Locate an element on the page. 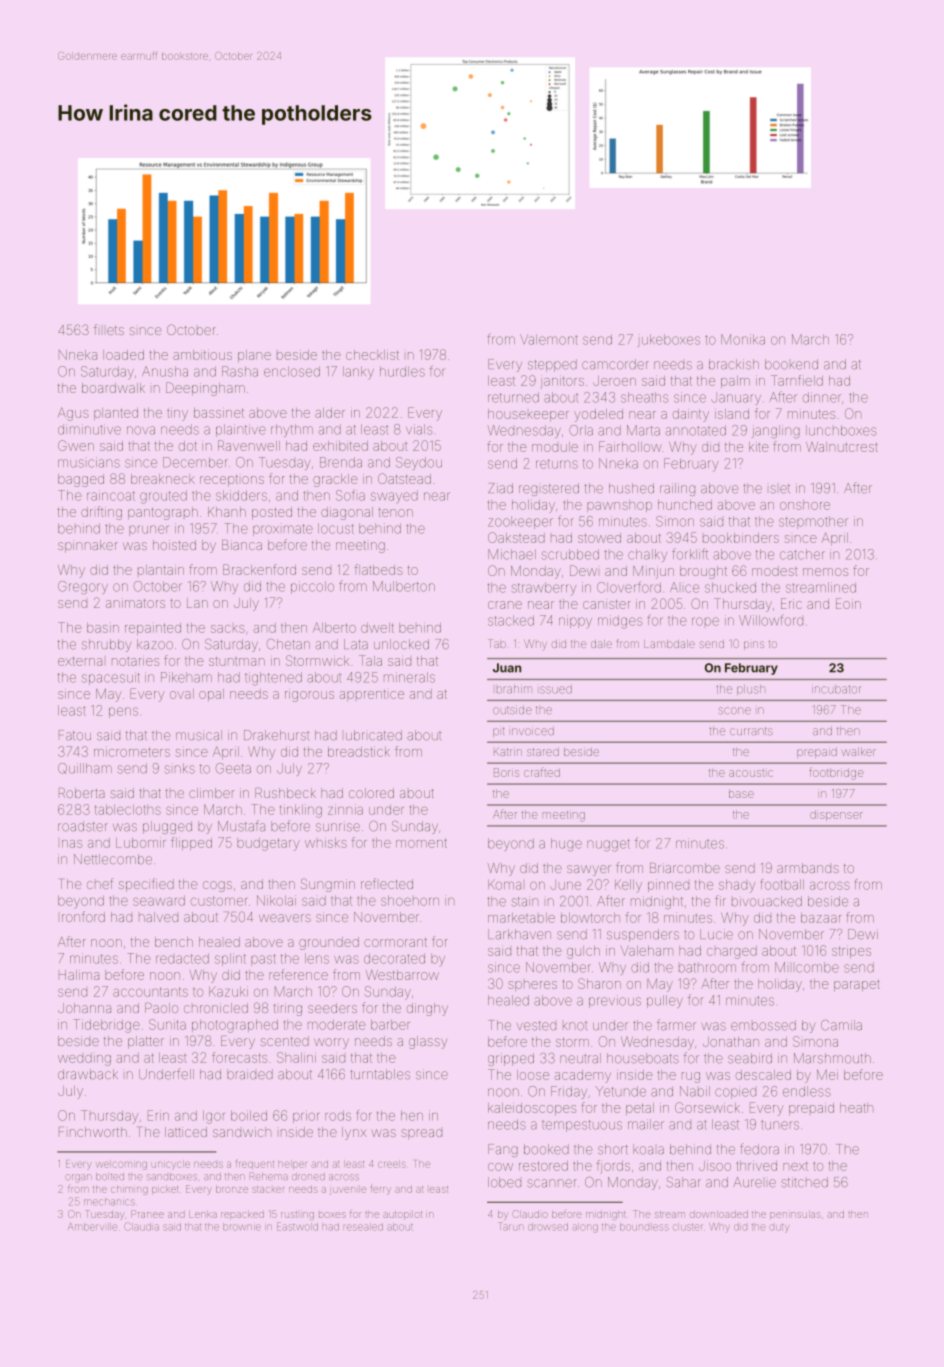 Image resolution: width=944 pixels, height=1367 pixels. spinnaker is located at coordinates (88, 546).
